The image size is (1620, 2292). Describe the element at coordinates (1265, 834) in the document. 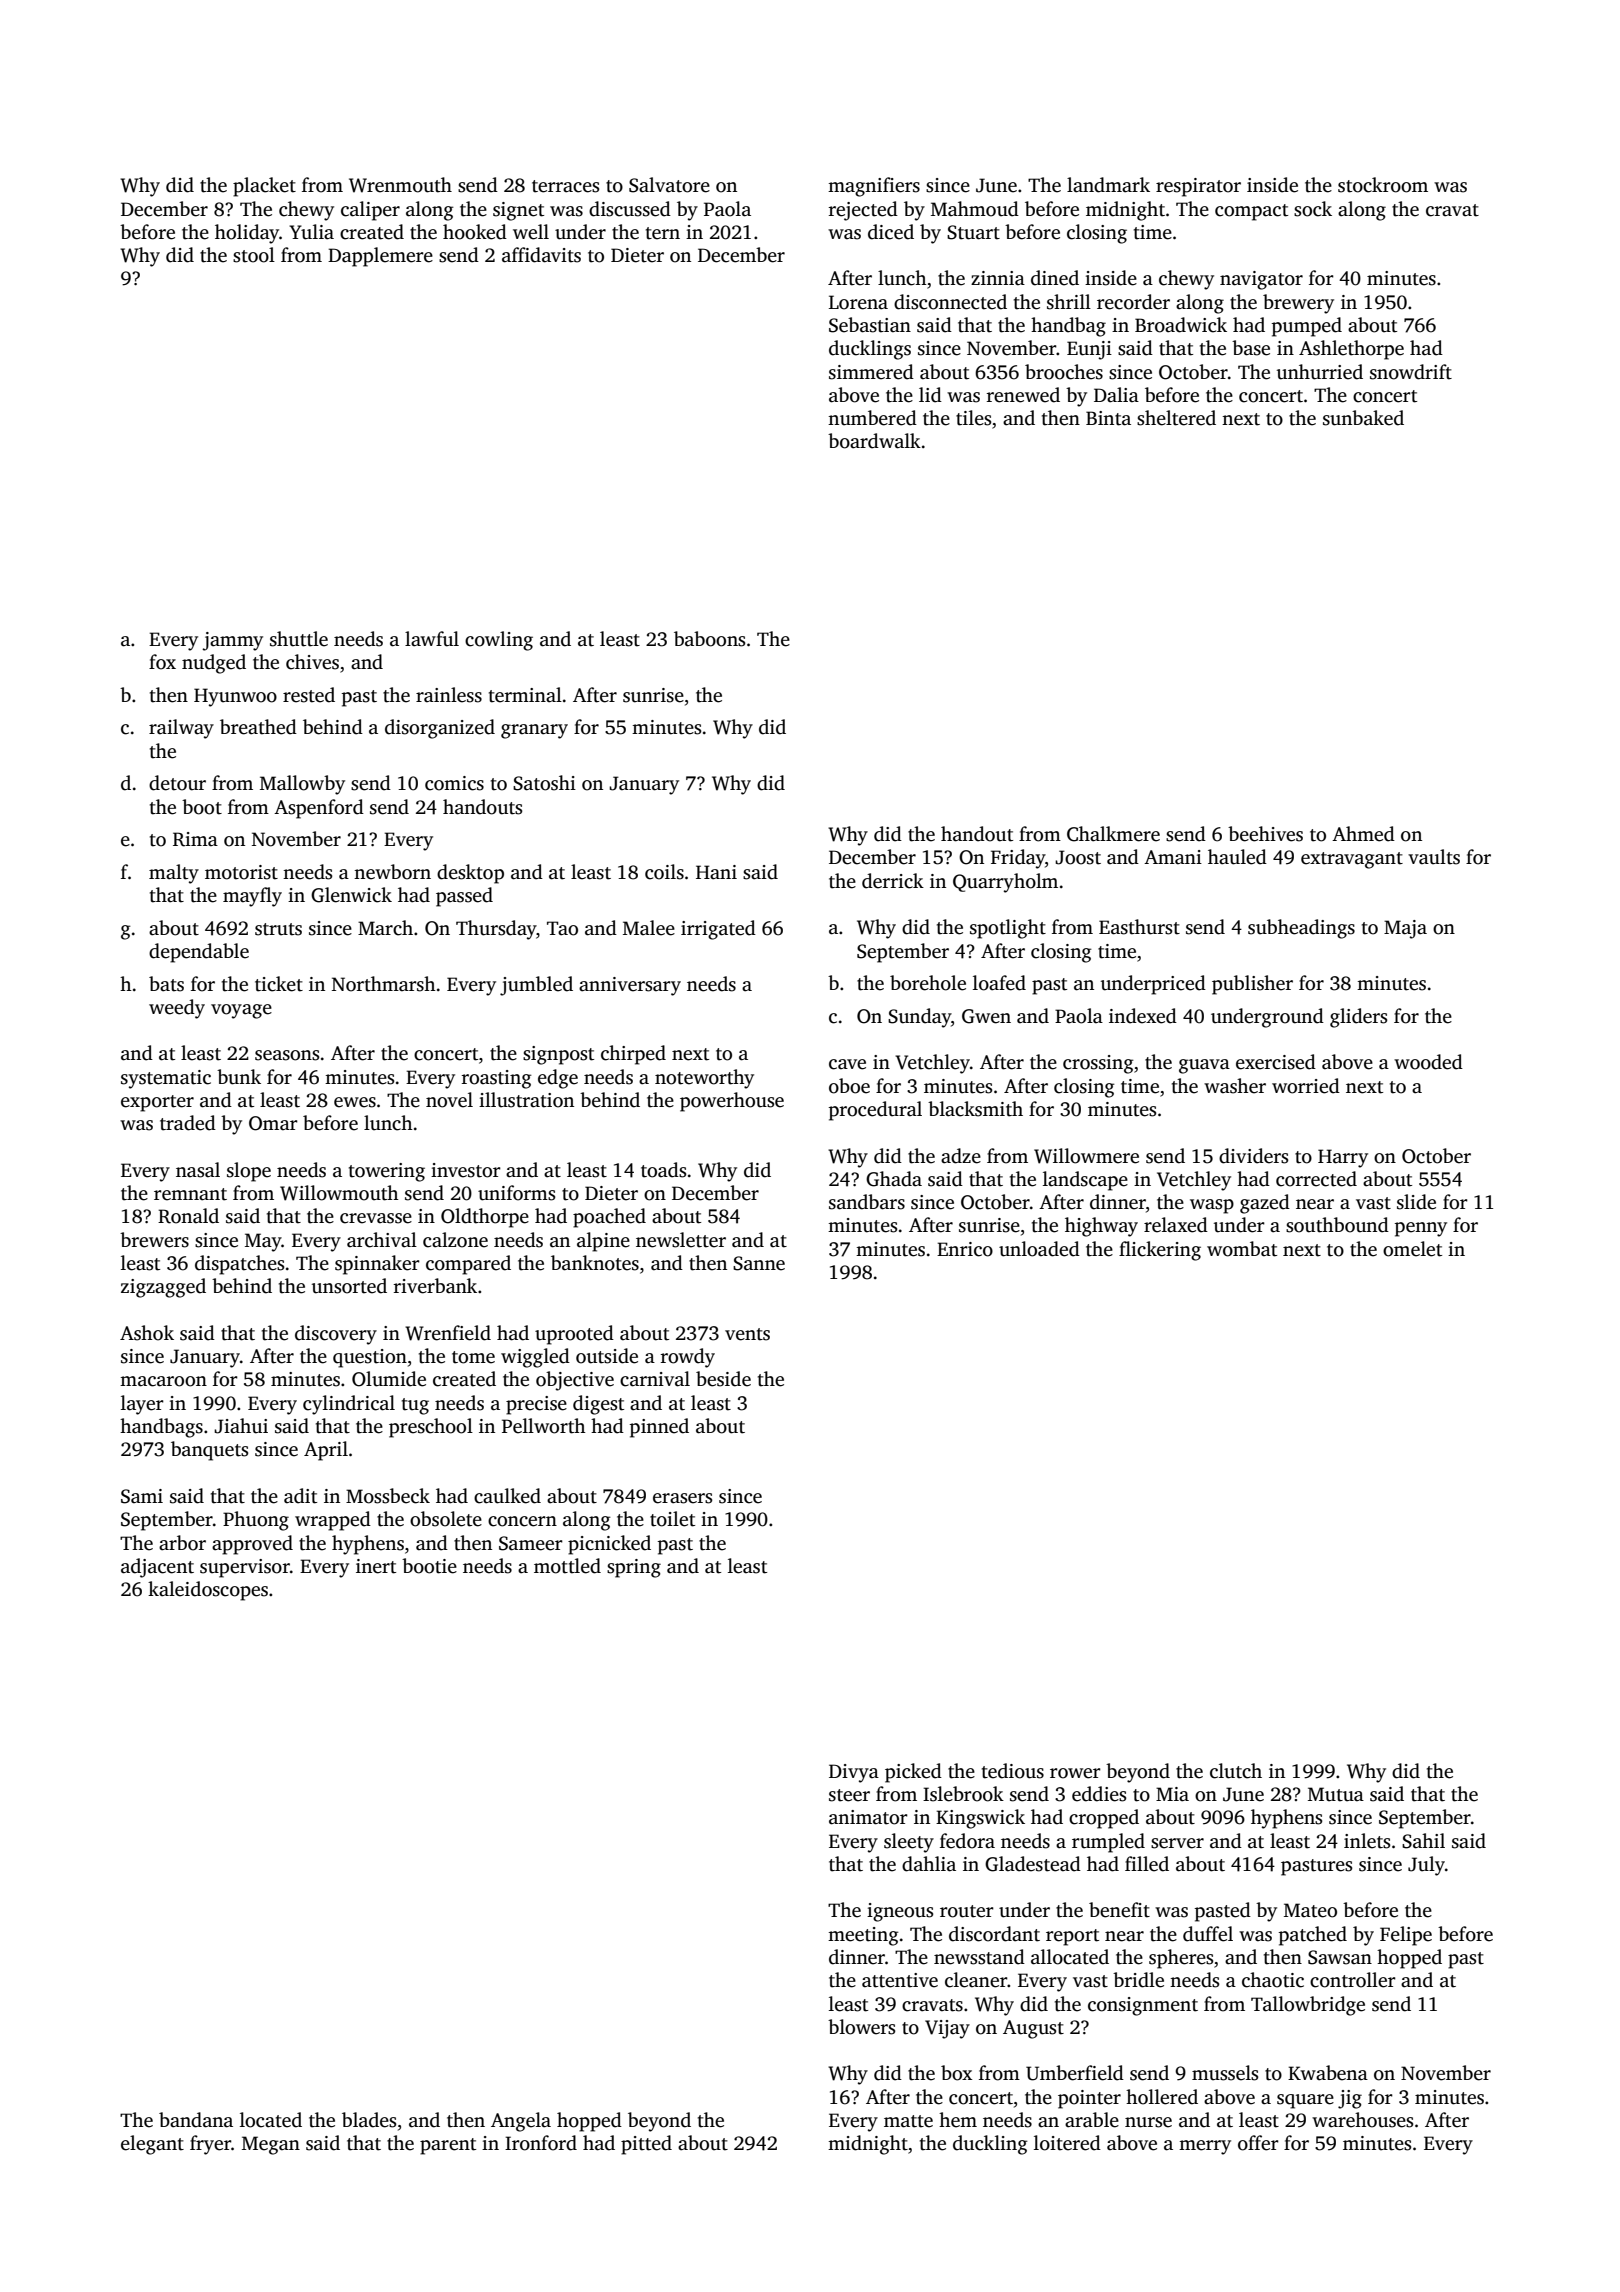

I see `beehives` at that location.
